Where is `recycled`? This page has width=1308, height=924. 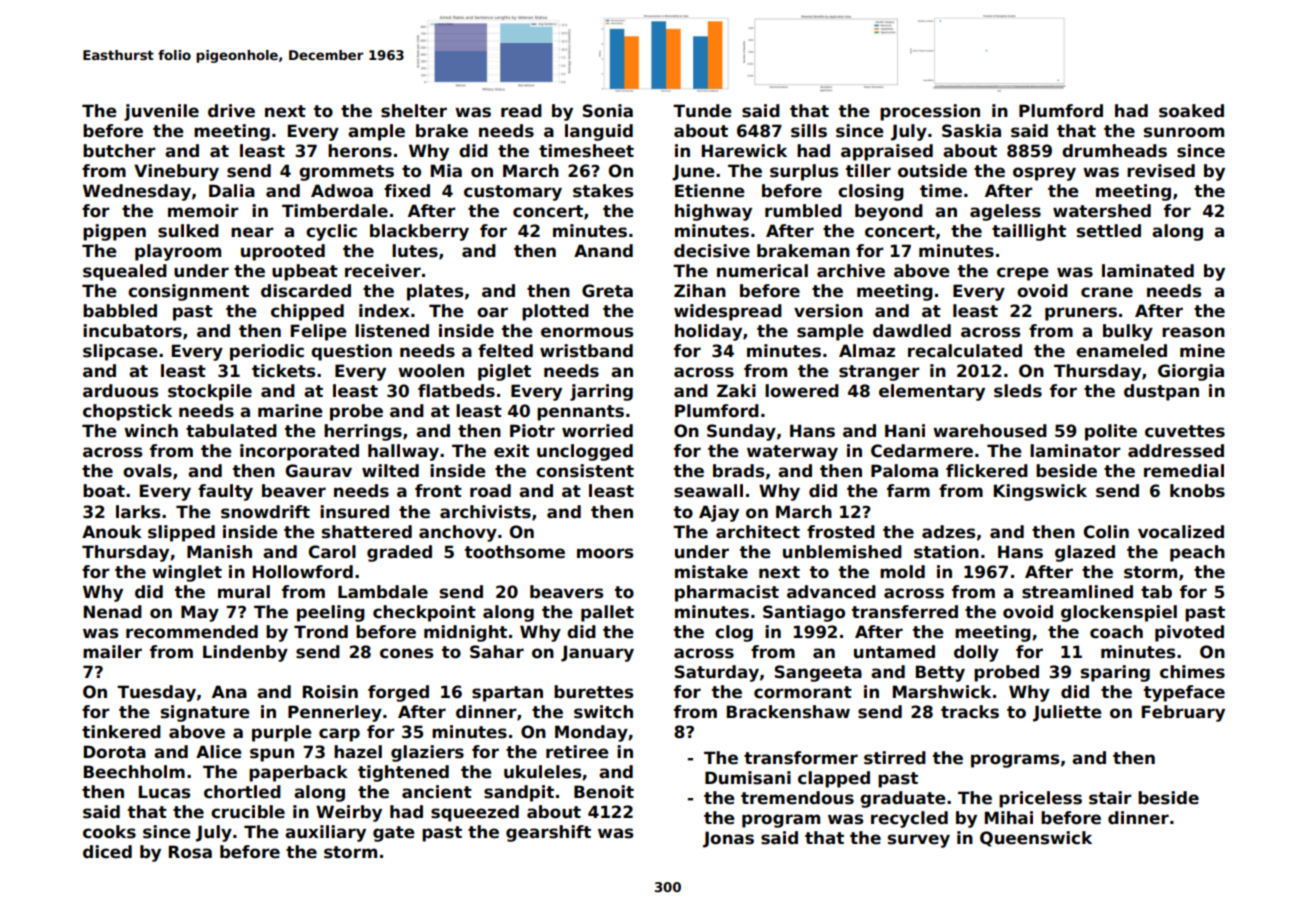
recycled is located at coordinates (909, 819).
